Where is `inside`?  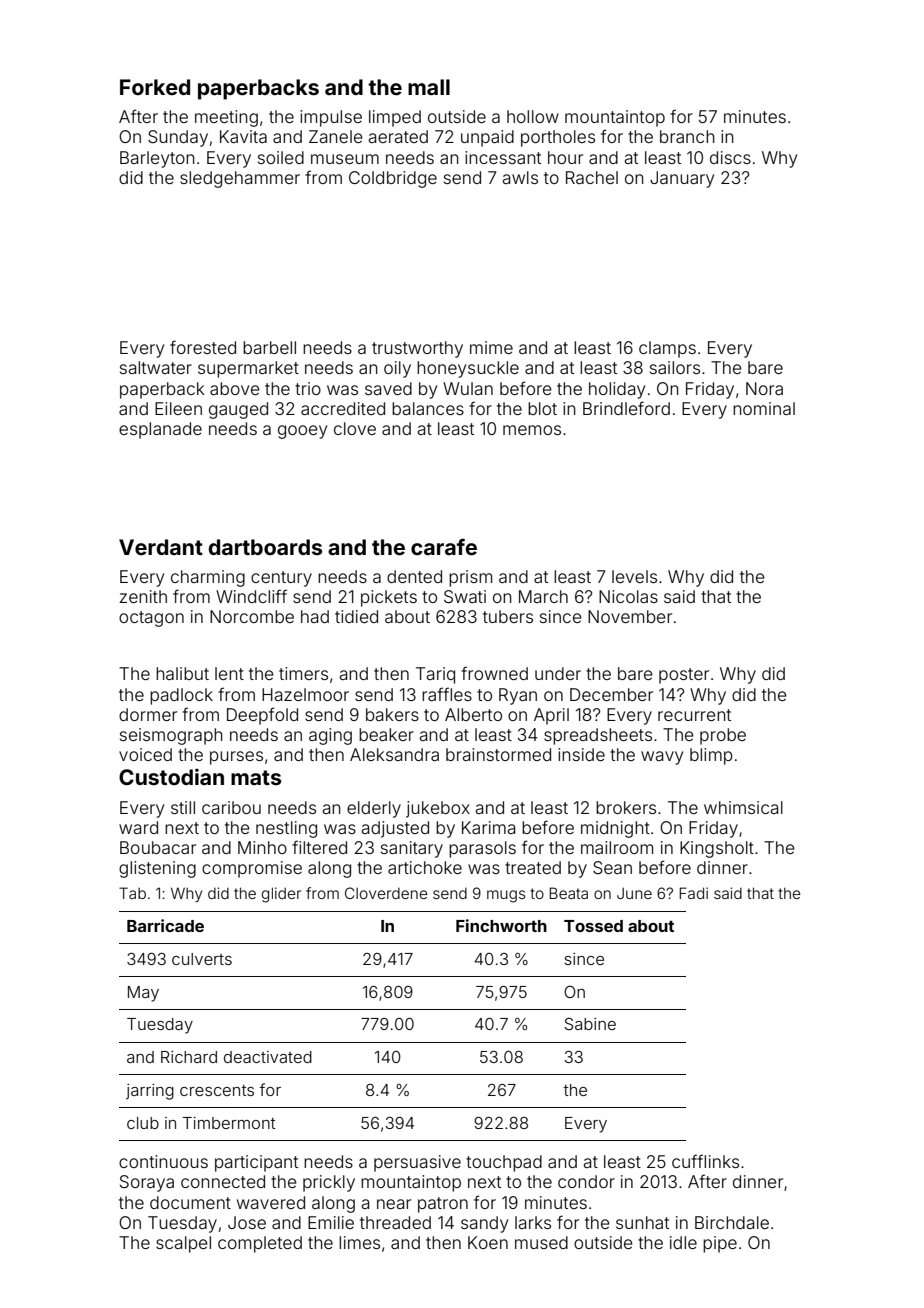 inside is located at coordinates (581, 754).
